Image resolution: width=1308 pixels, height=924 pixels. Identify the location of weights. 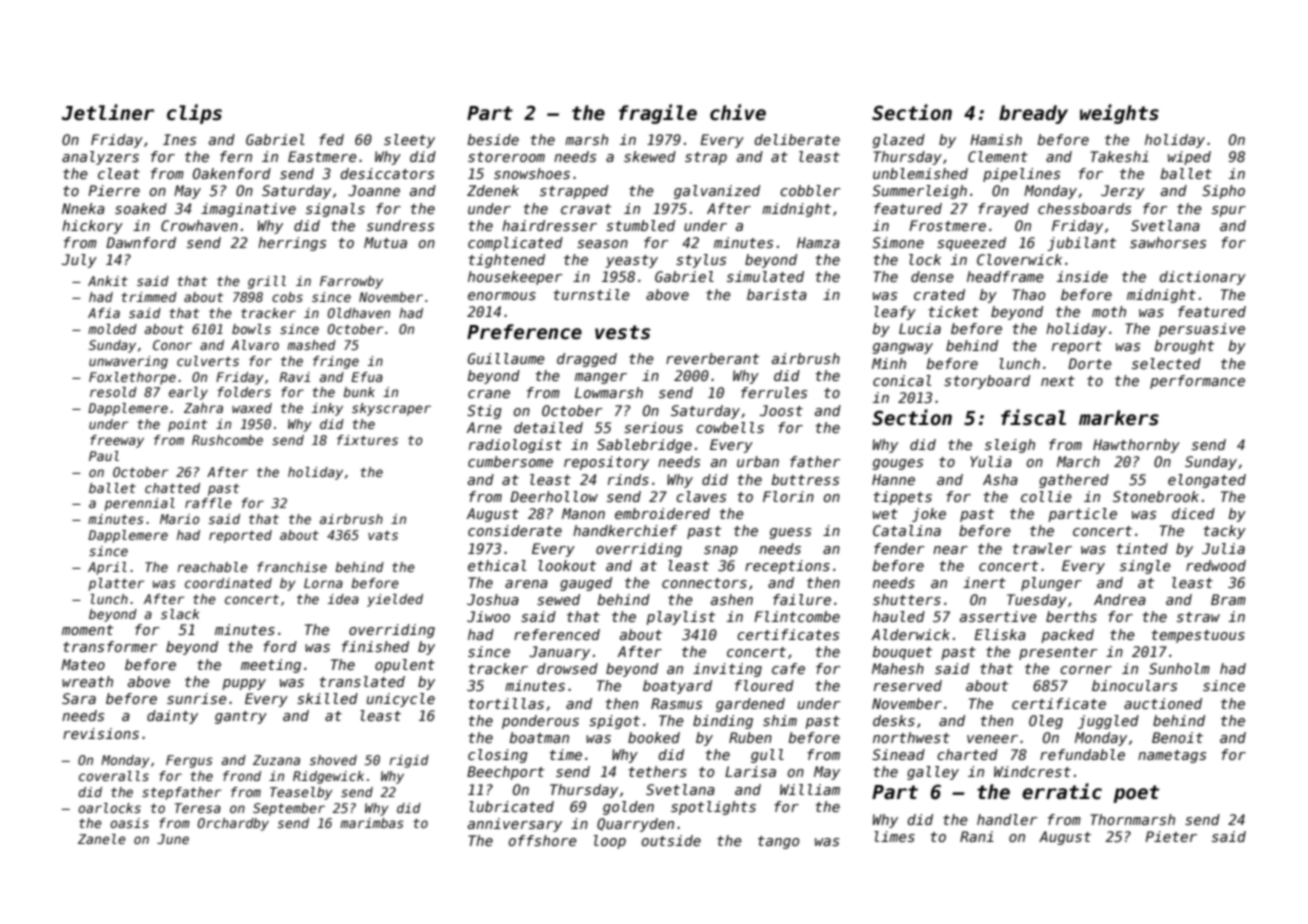
(1119, 114).
